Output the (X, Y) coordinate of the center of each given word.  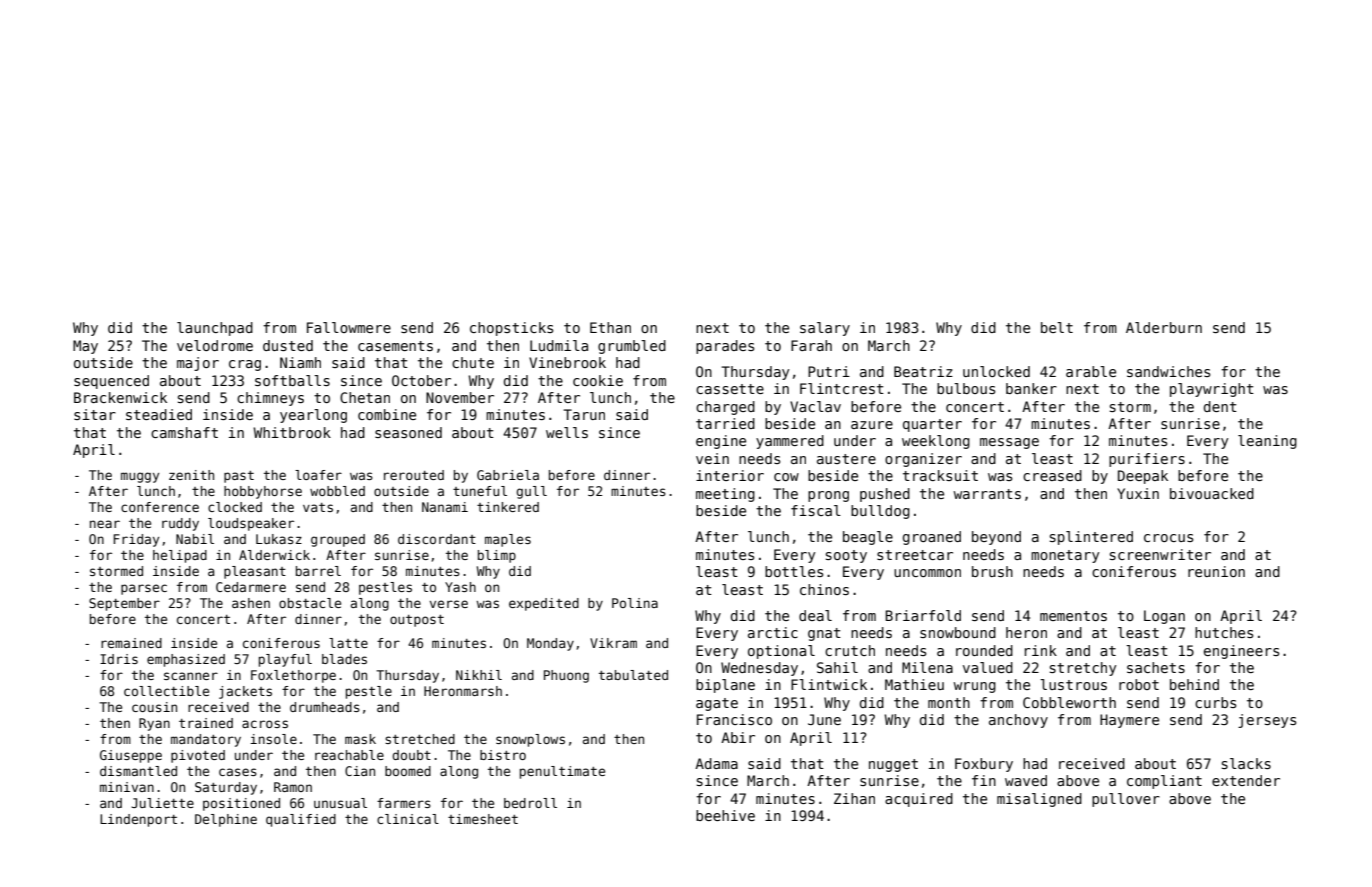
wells (567, 432)
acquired (919, 800)
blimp (497, 556)
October (421, 380)
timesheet (483, 819)
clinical (408, 819)
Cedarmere (251, 587)
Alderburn (1164, 327)
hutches (1224, 632)
